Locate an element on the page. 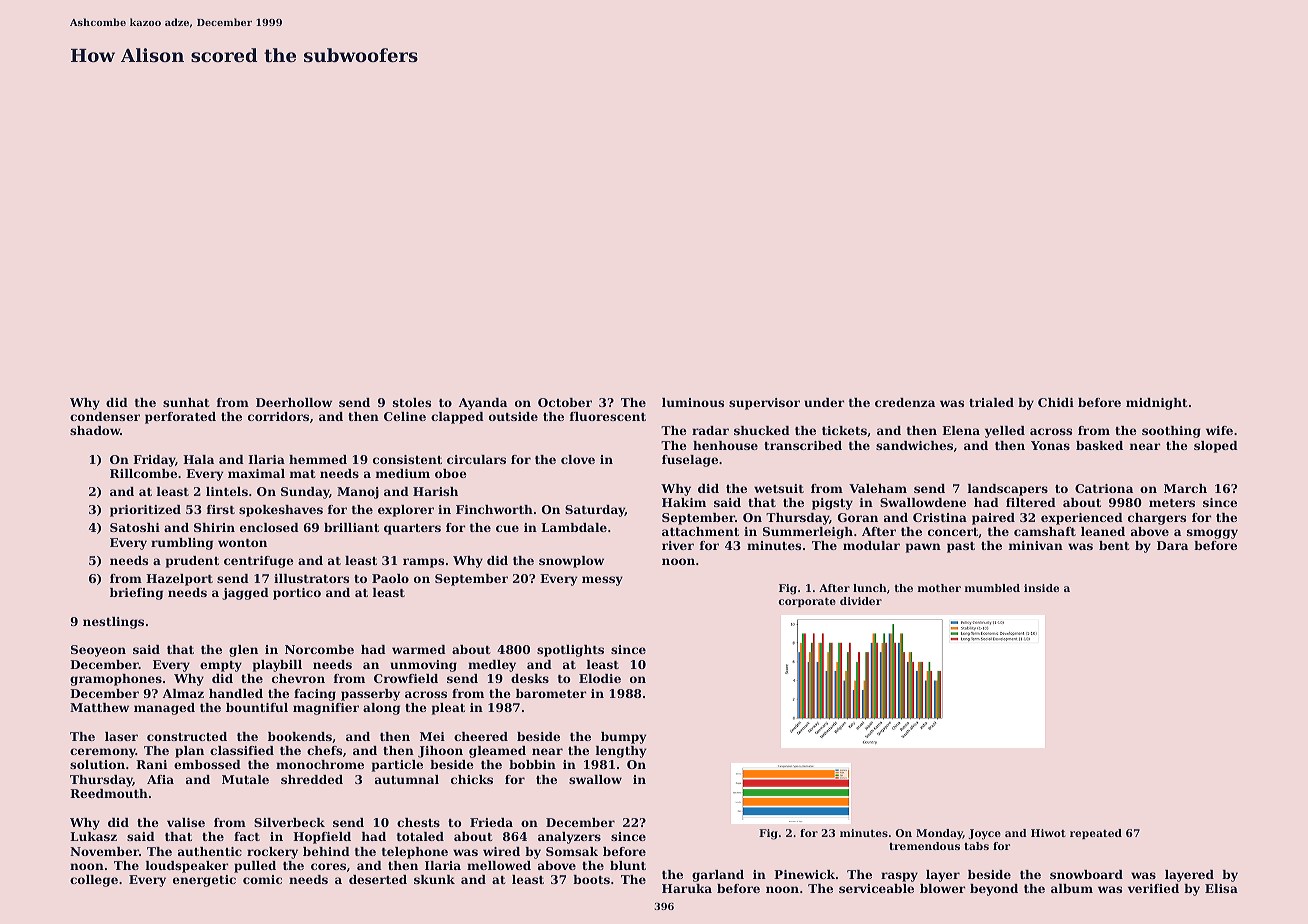 This image has width=1308, height=924. concert is located at coordinates (953, 532).
